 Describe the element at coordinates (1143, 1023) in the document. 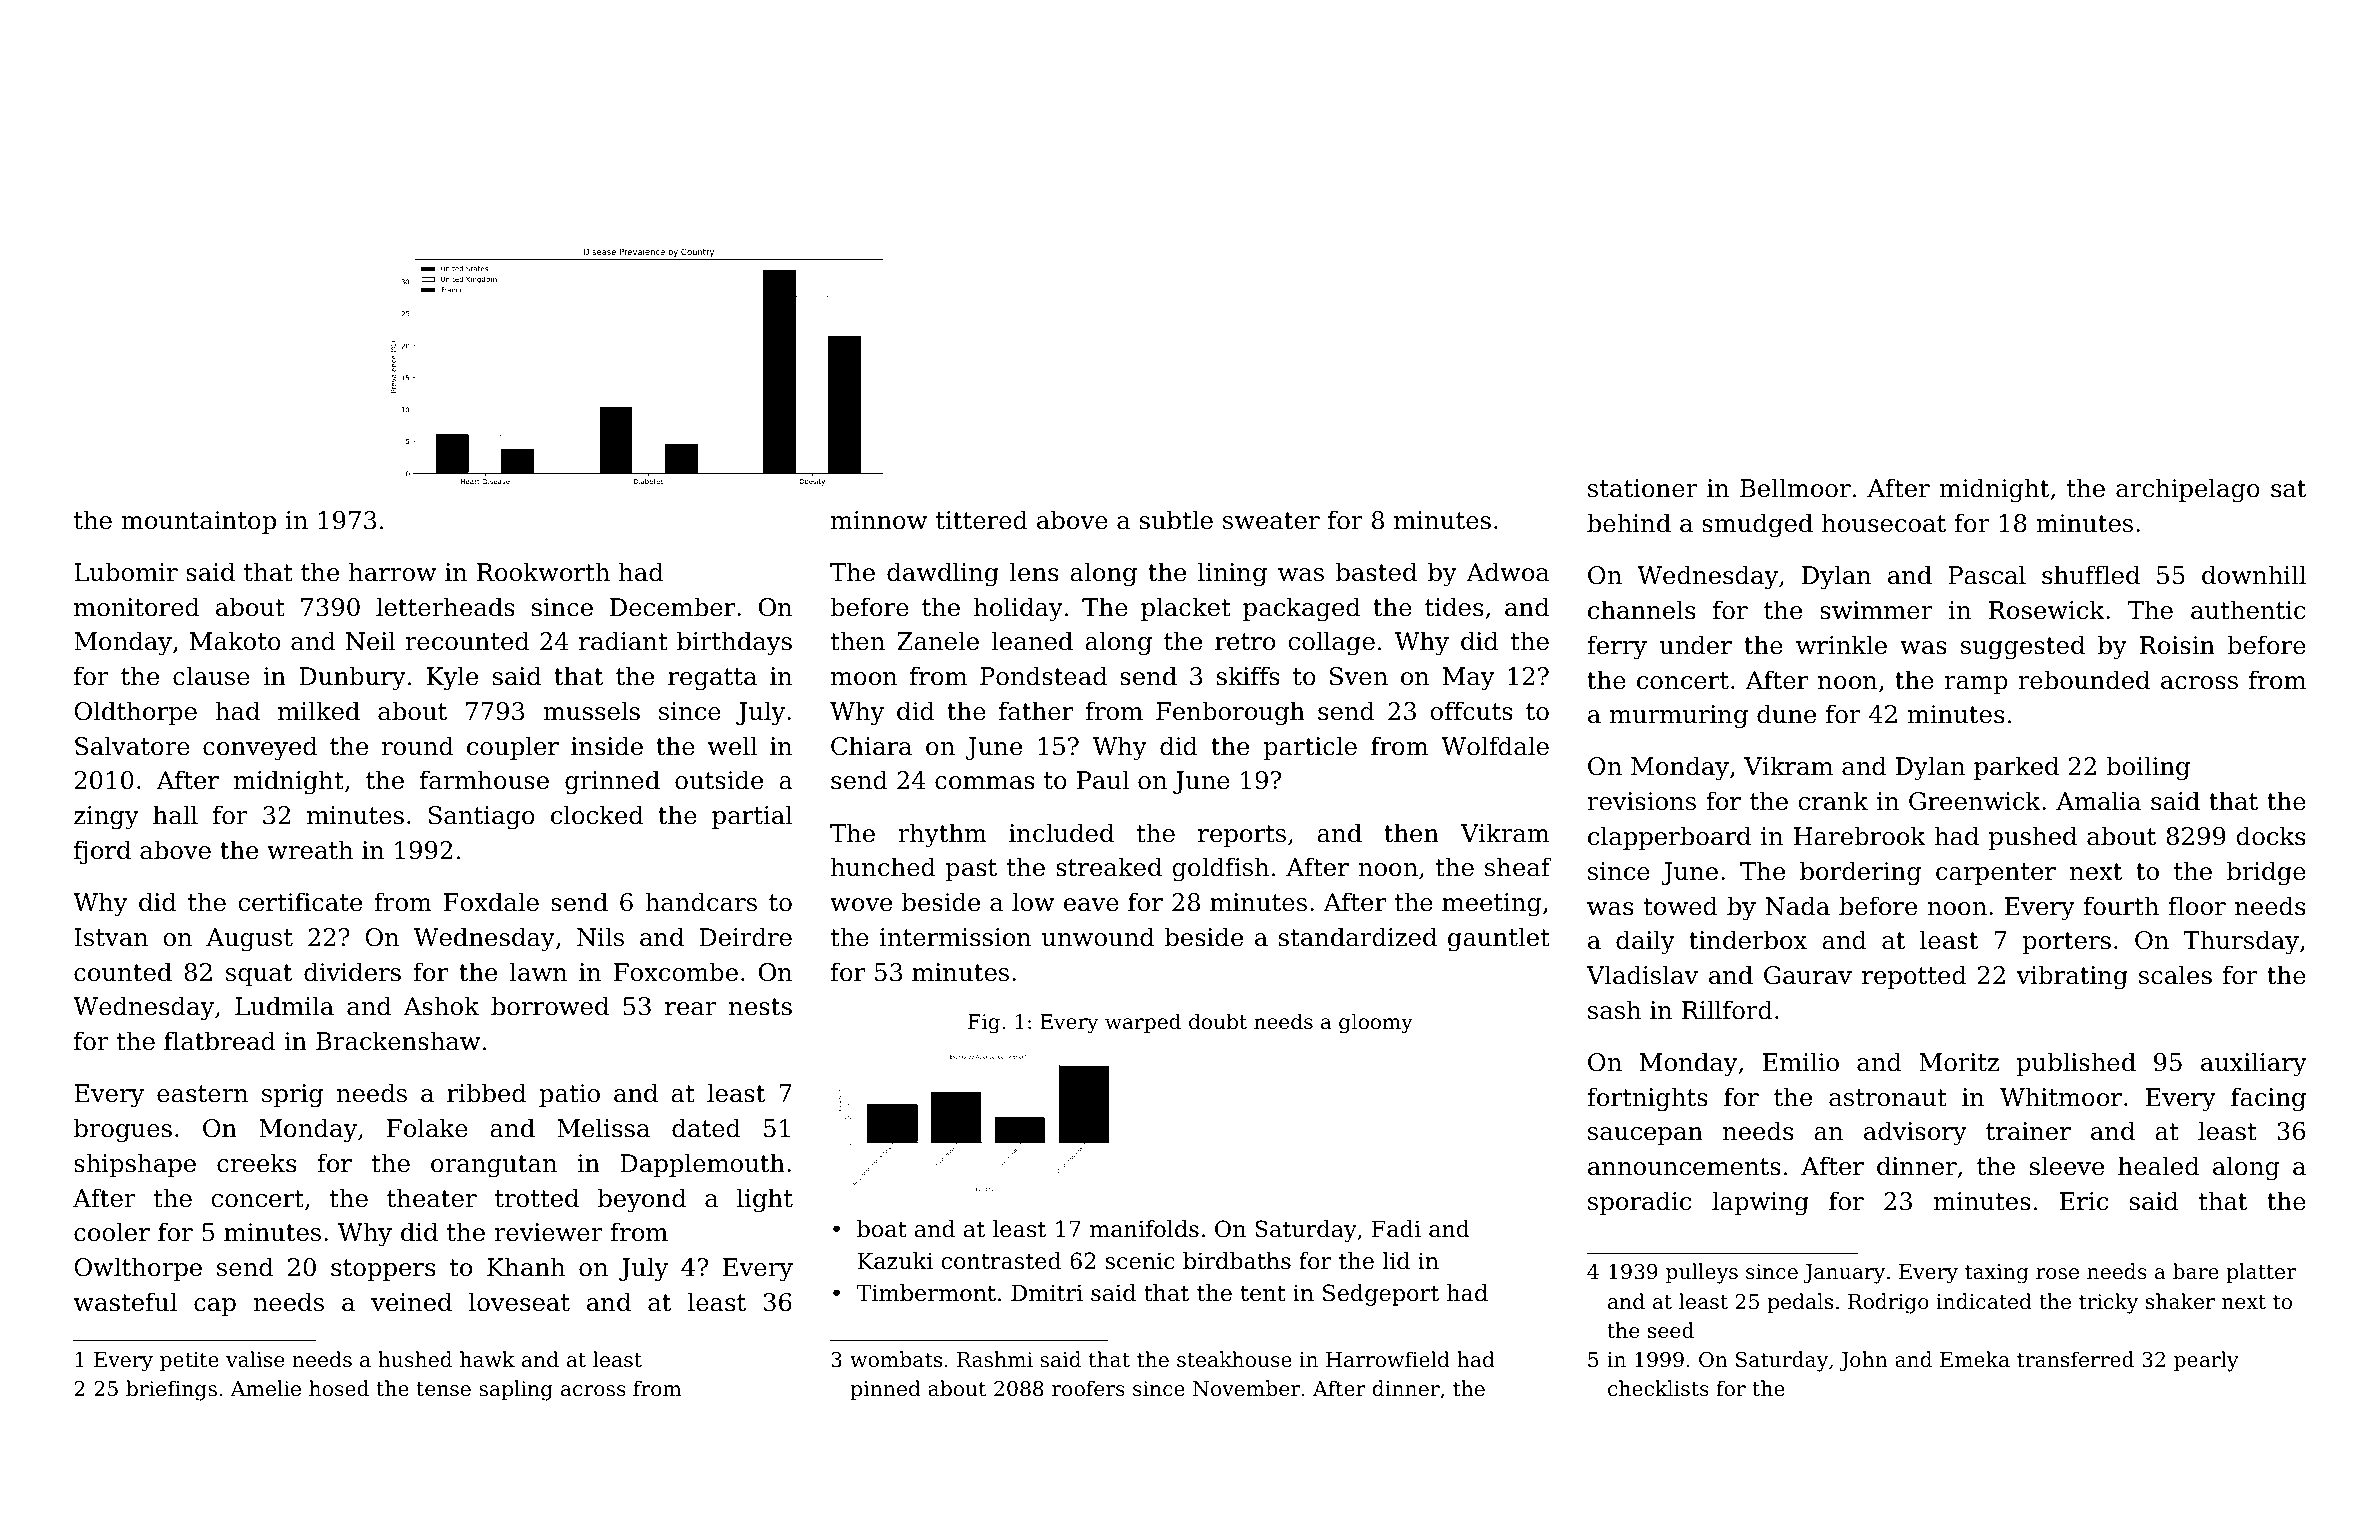

I see `warped` at that location.
